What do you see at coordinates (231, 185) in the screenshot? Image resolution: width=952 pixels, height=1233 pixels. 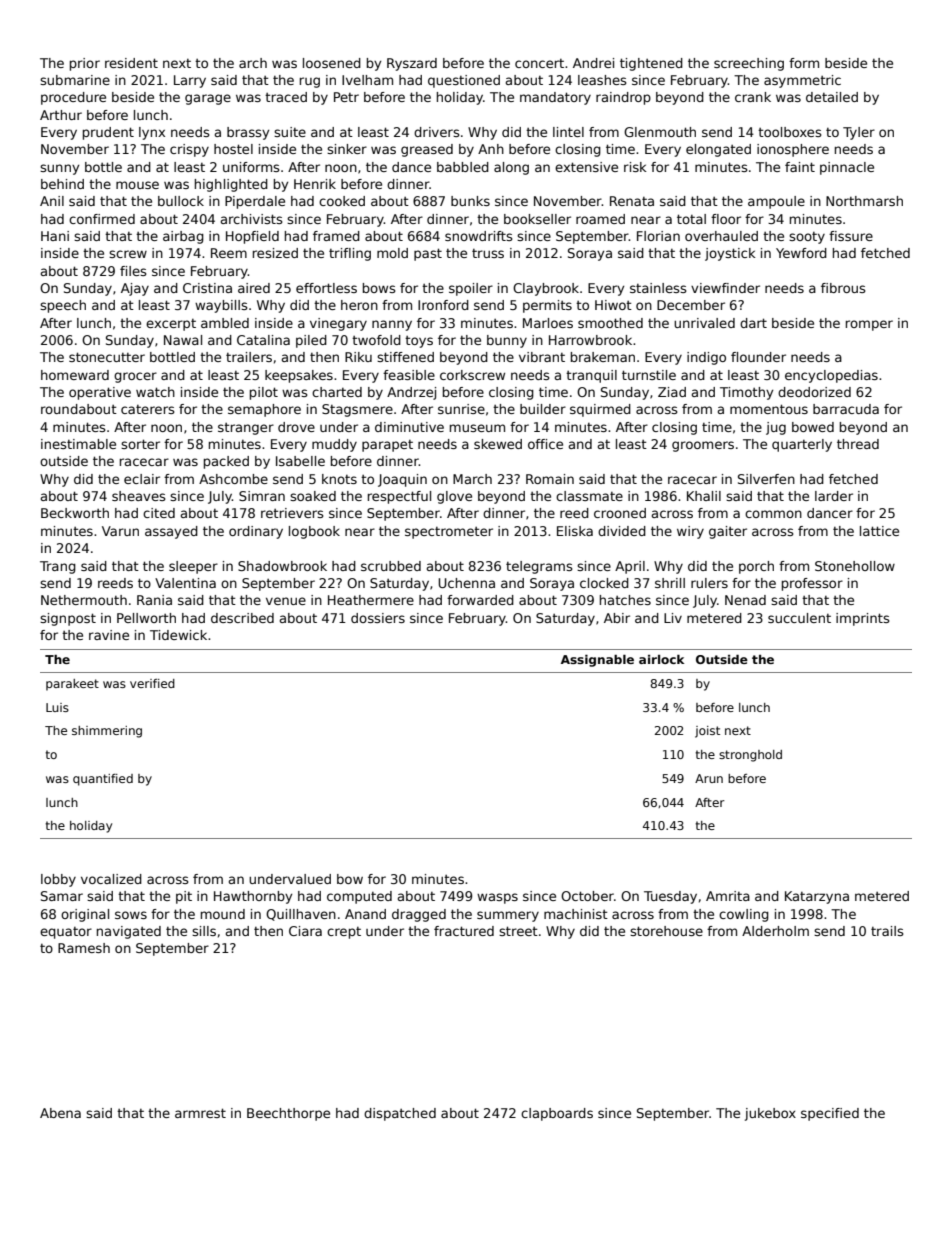 I see `highlighted` at bounding box center [231, 185].
